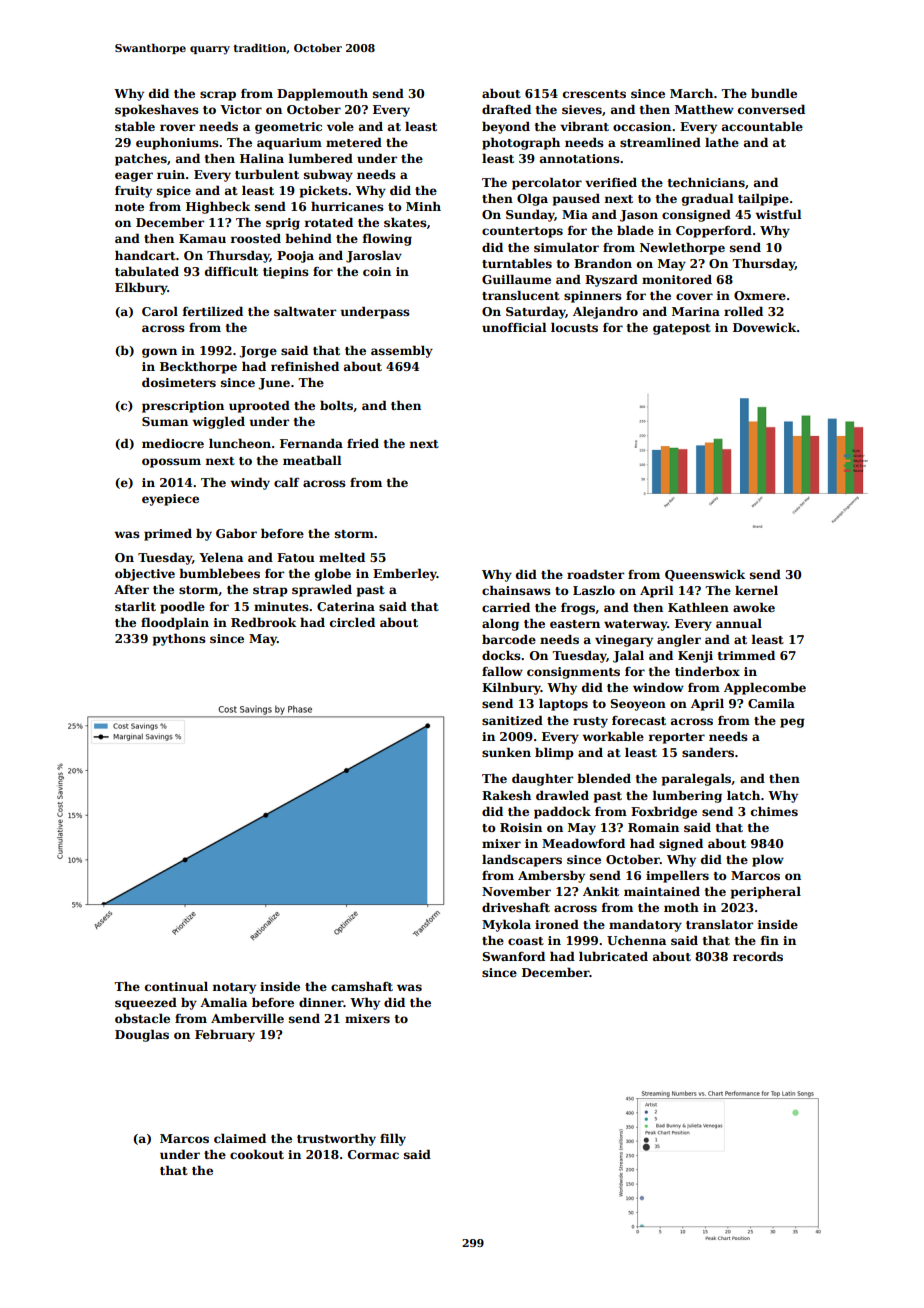  Describe the element at coordinates (774, 811) in the screenshot. I see `chimes` at that location.
